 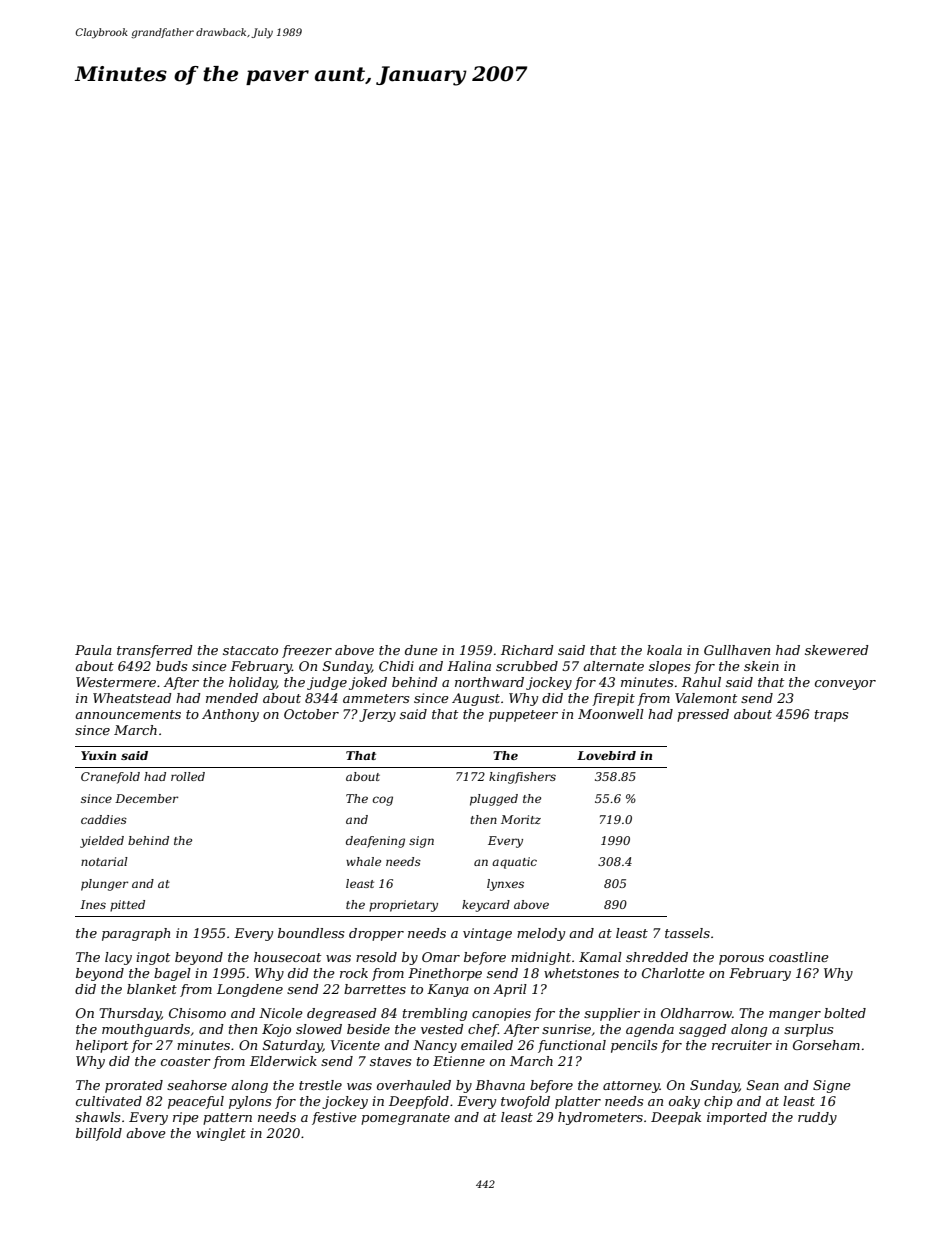 I want to click on conveyor, so click(x=845, y=685).
